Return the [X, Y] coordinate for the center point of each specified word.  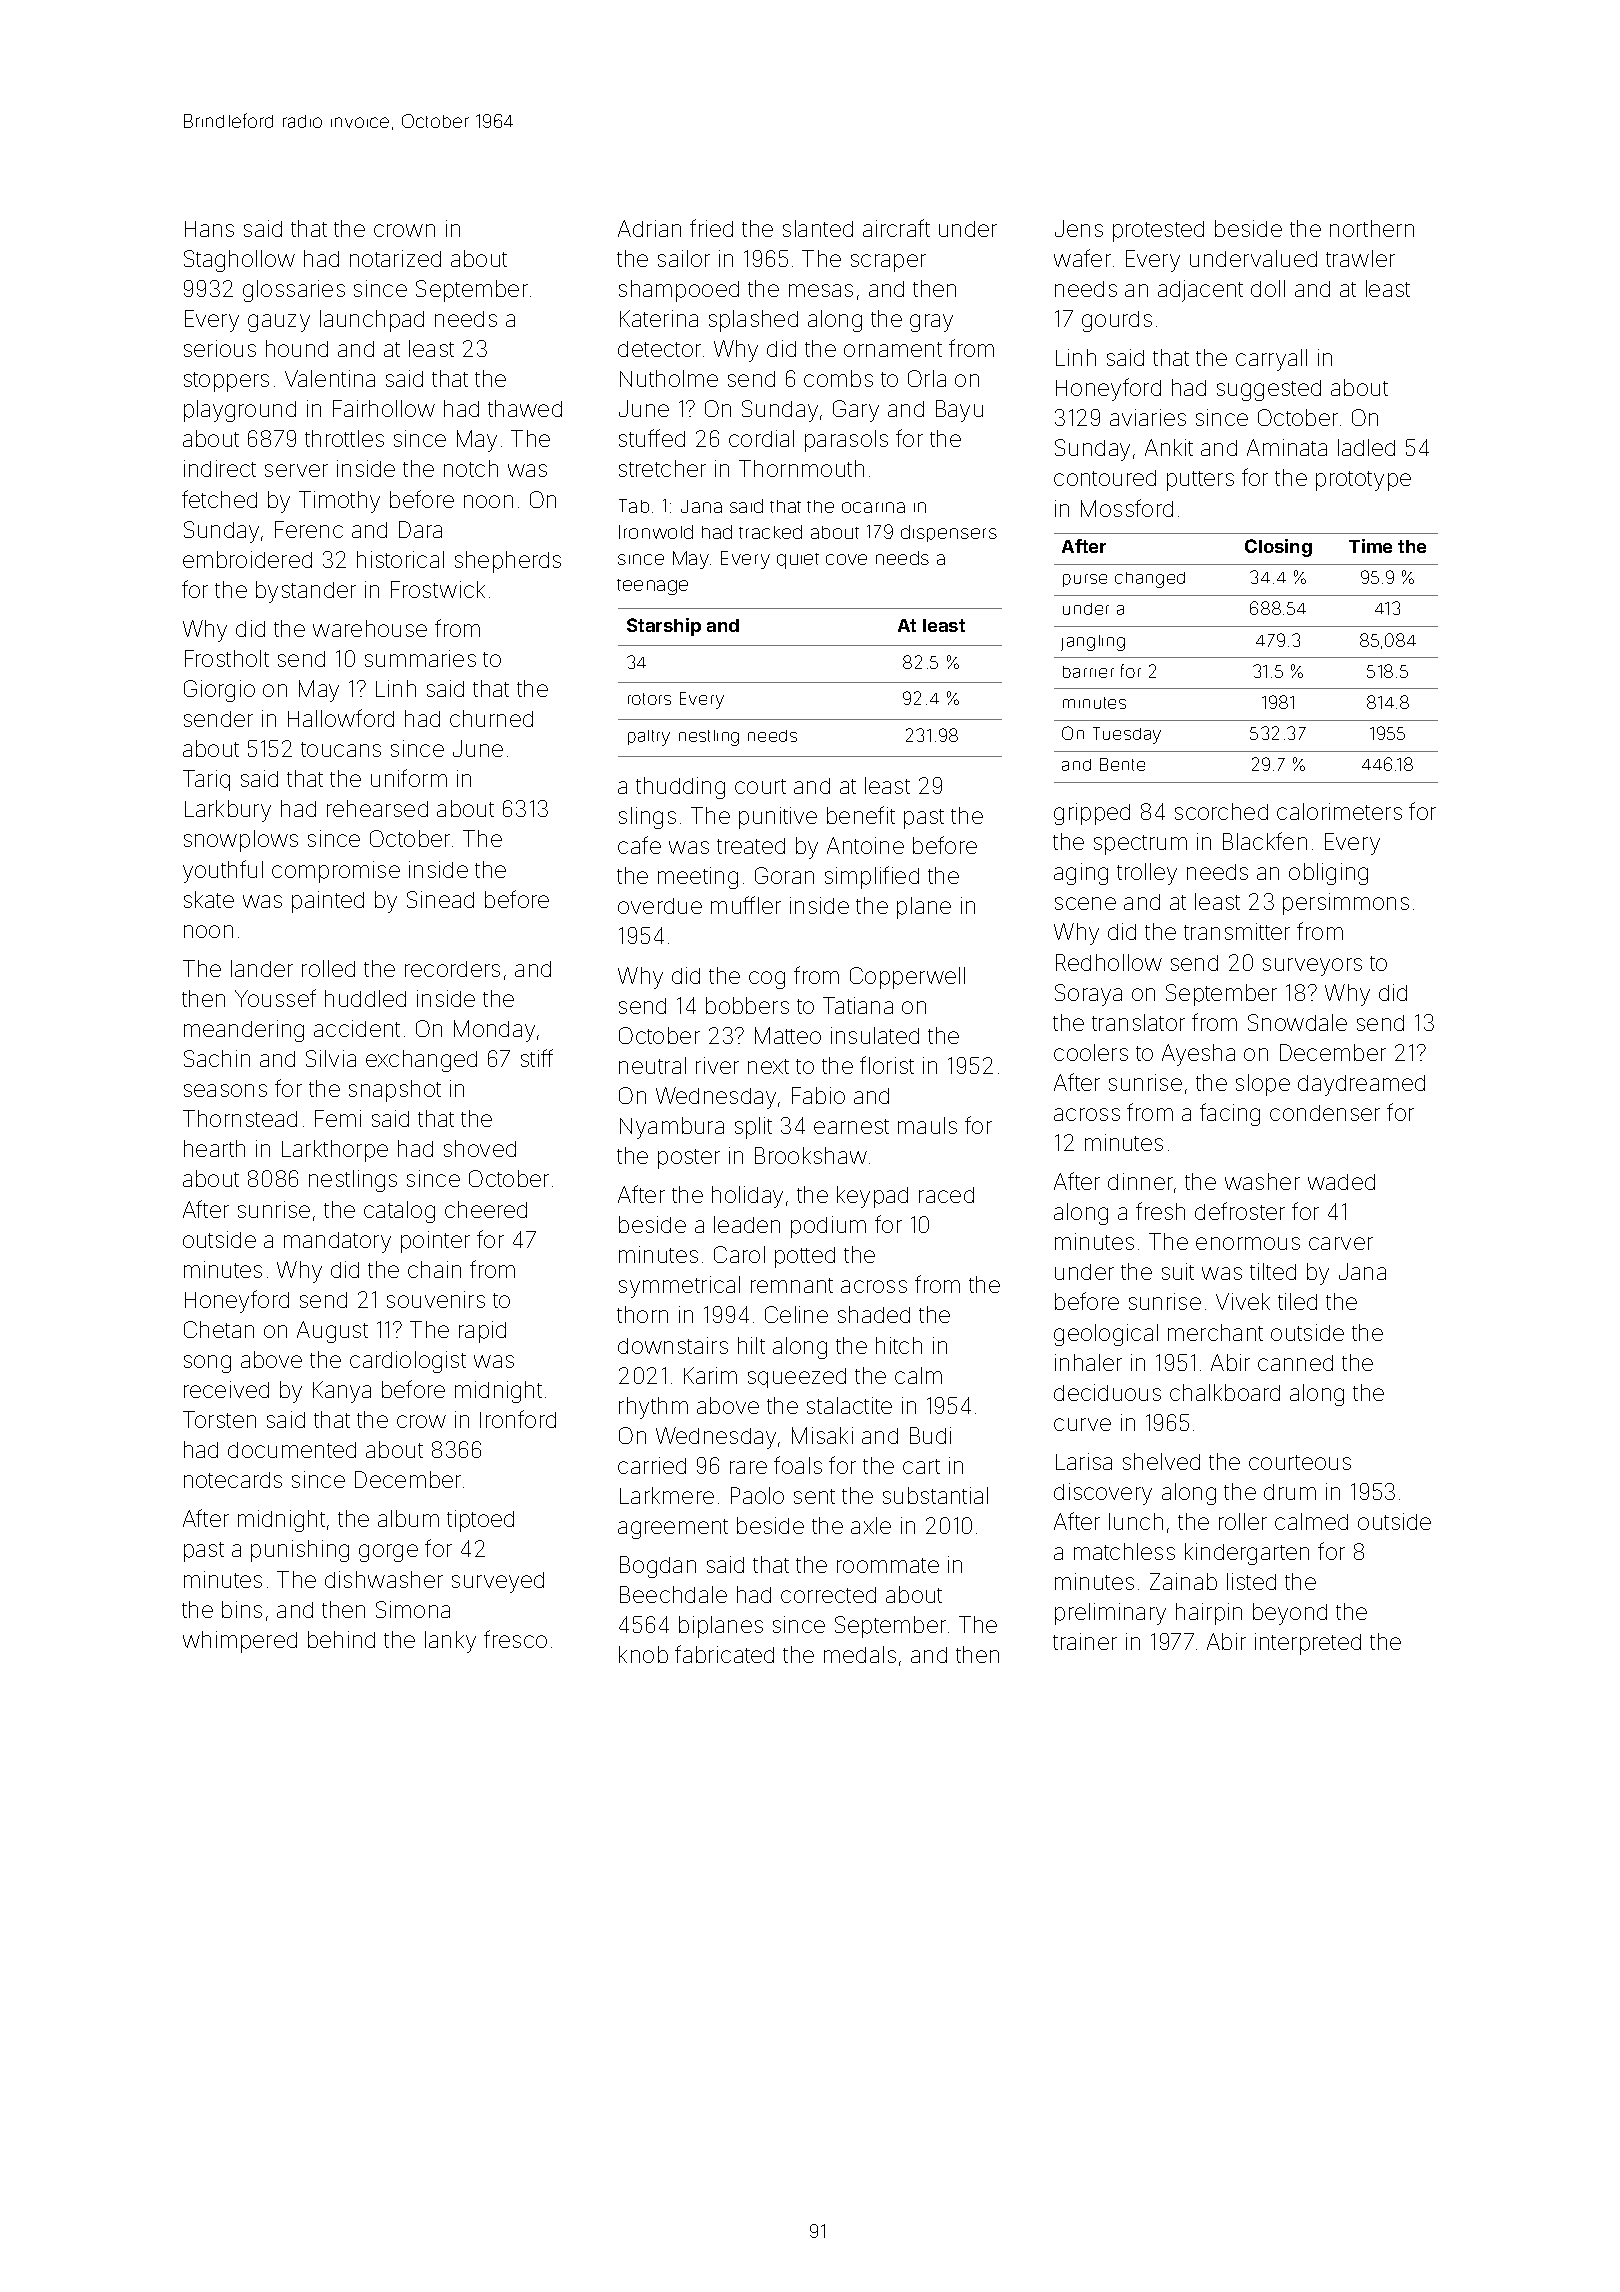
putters [1200, 481]
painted [328, 902]
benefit [861, 815]
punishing [300, 1551]
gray [931, 323]
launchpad [372, 321]
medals [860, 1654]
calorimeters [1339, 811]
